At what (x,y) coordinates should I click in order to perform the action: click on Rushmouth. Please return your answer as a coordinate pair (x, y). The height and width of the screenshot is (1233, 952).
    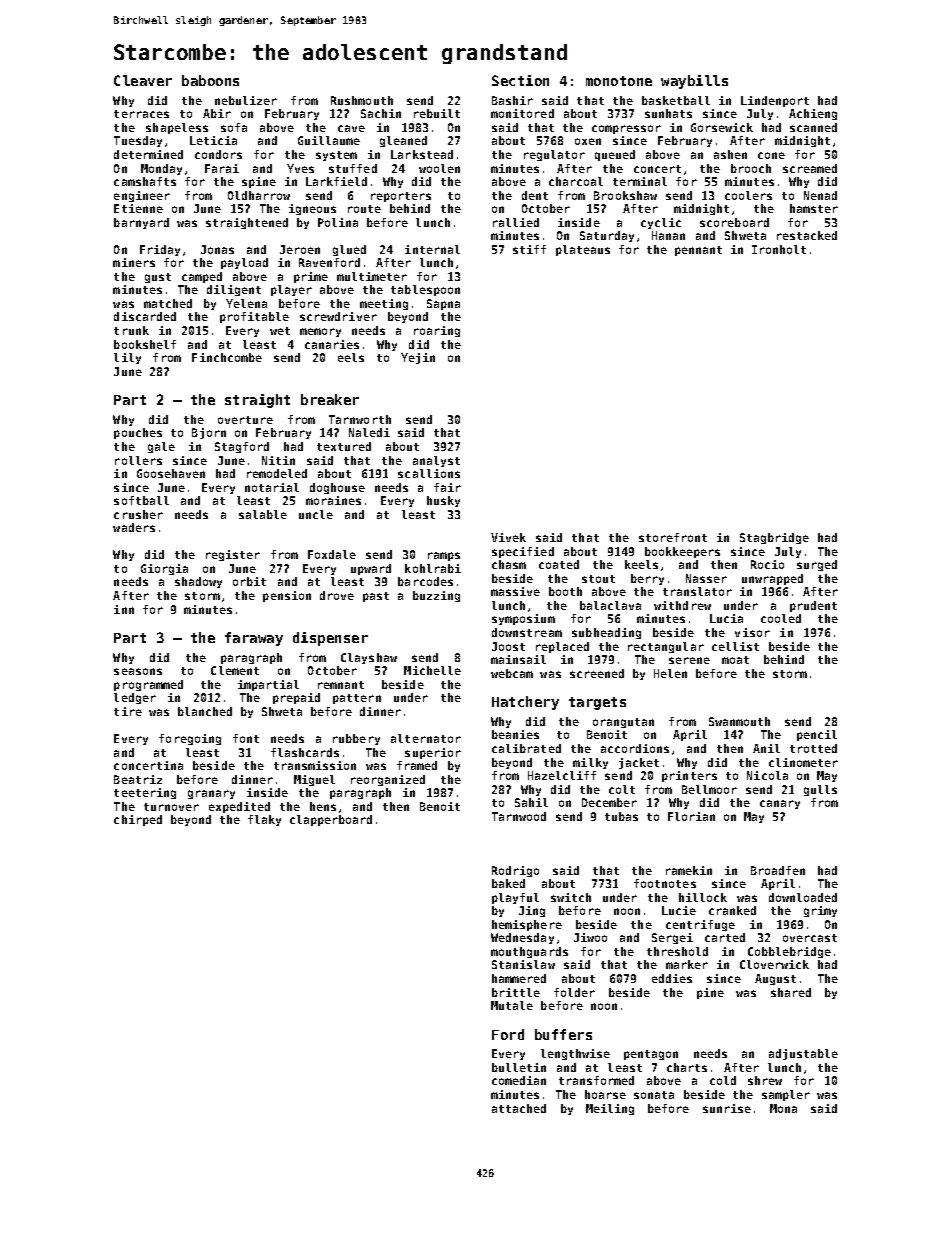
    Looking at the image, I should click on (362, 100).
